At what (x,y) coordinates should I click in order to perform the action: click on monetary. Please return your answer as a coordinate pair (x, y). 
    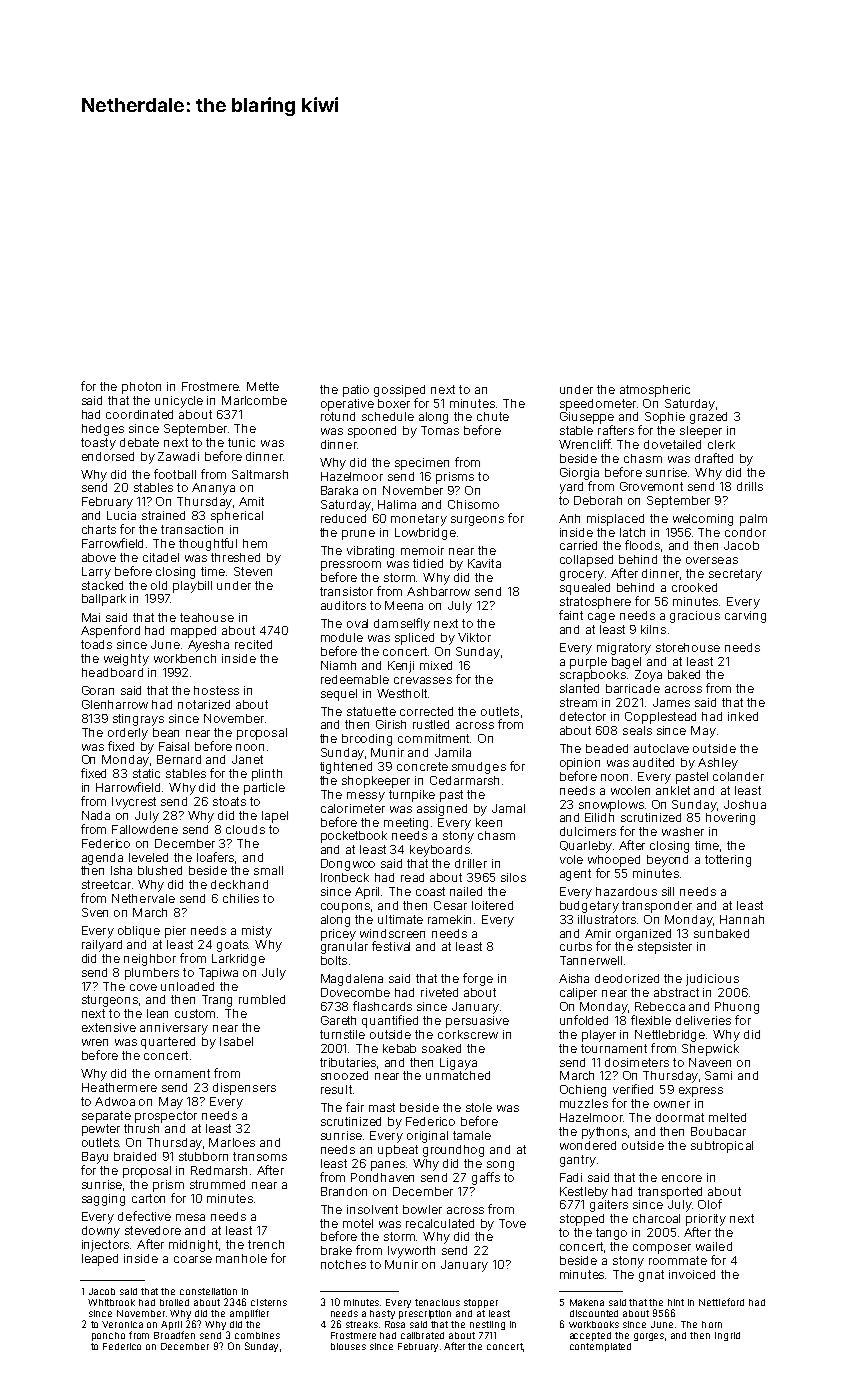
    Looking at the image, I should click on (419, 520).
